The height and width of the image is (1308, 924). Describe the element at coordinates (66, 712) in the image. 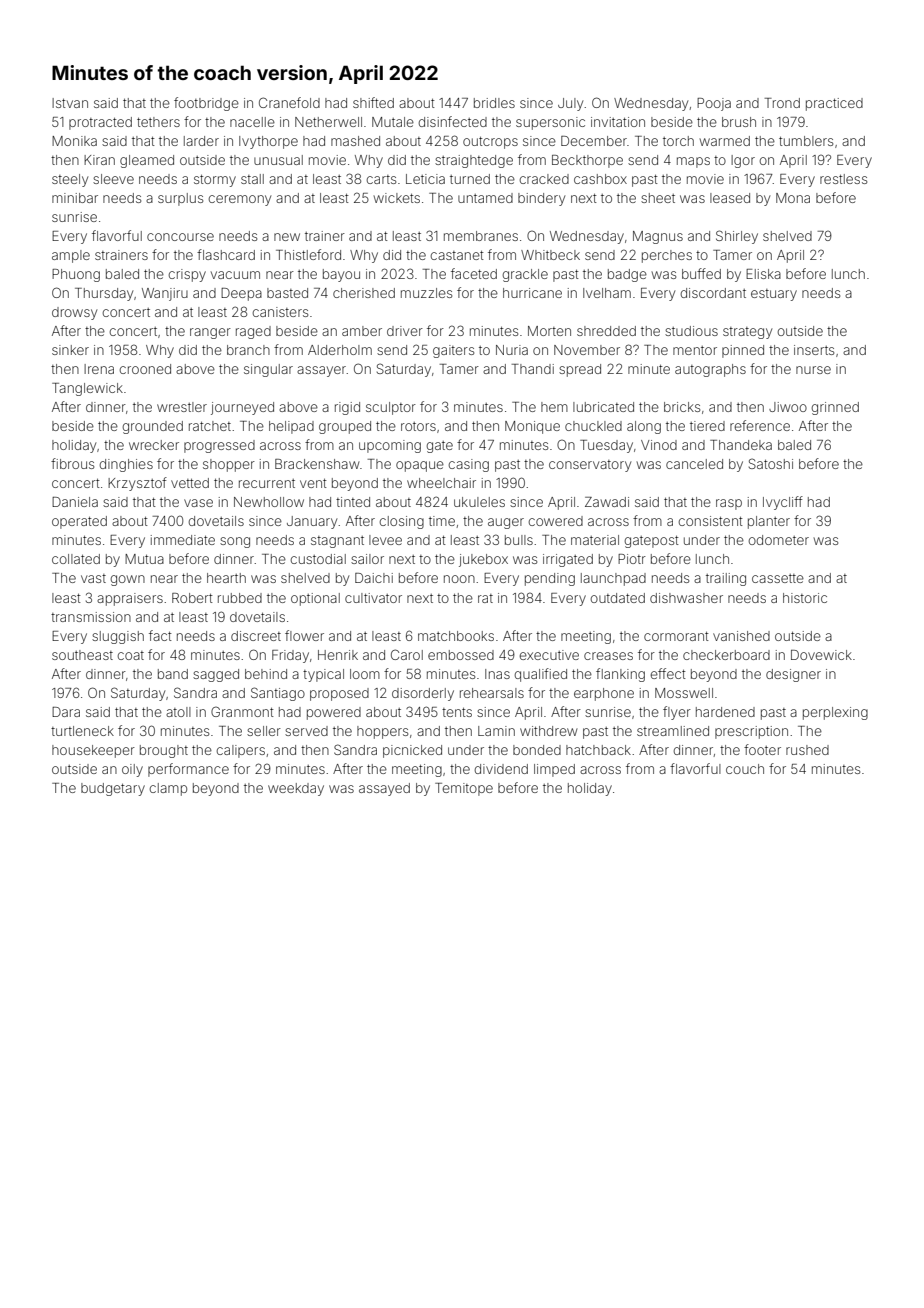

I see `Dara` at that location.
